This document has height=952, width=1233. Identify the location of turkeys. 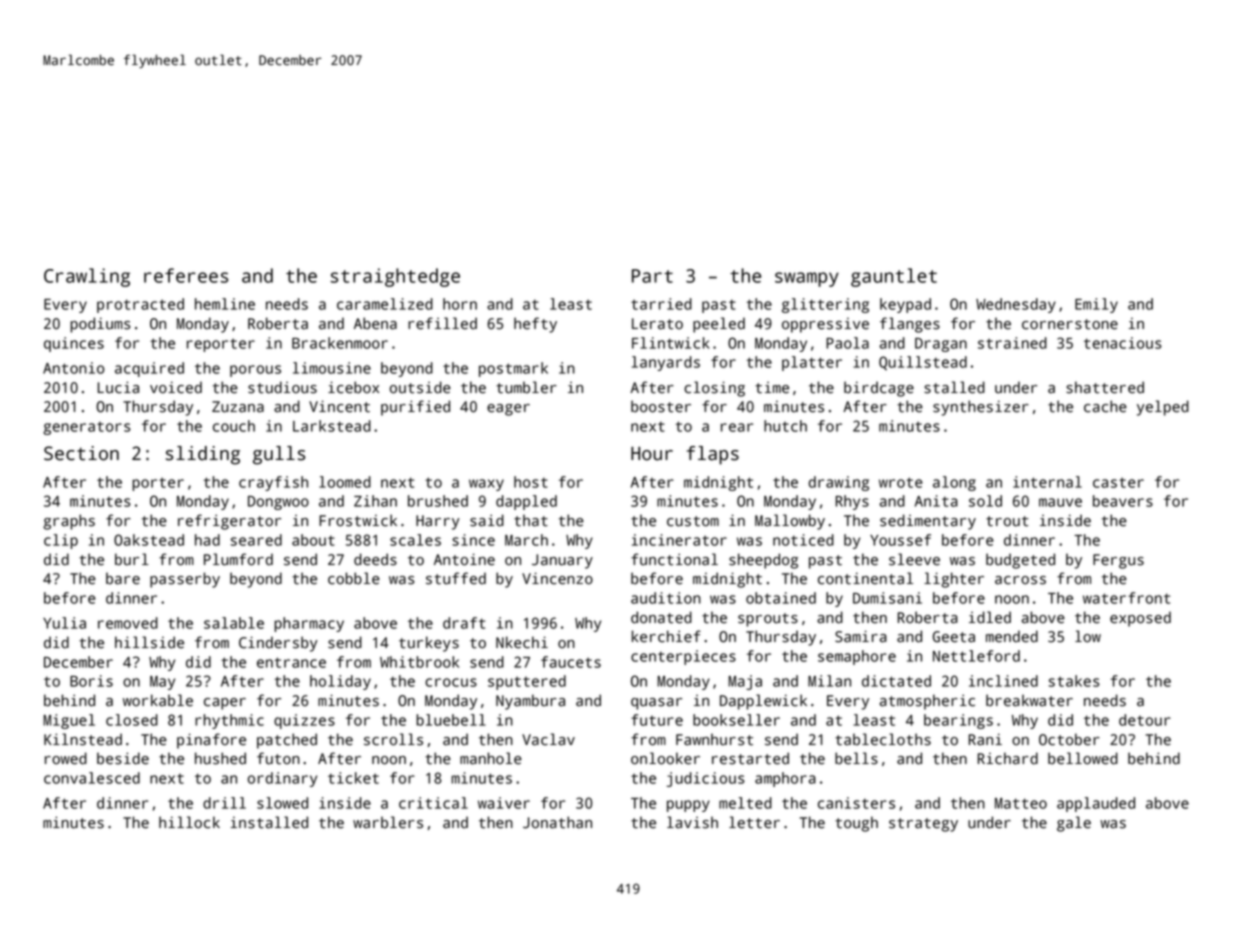
(429, 644).
